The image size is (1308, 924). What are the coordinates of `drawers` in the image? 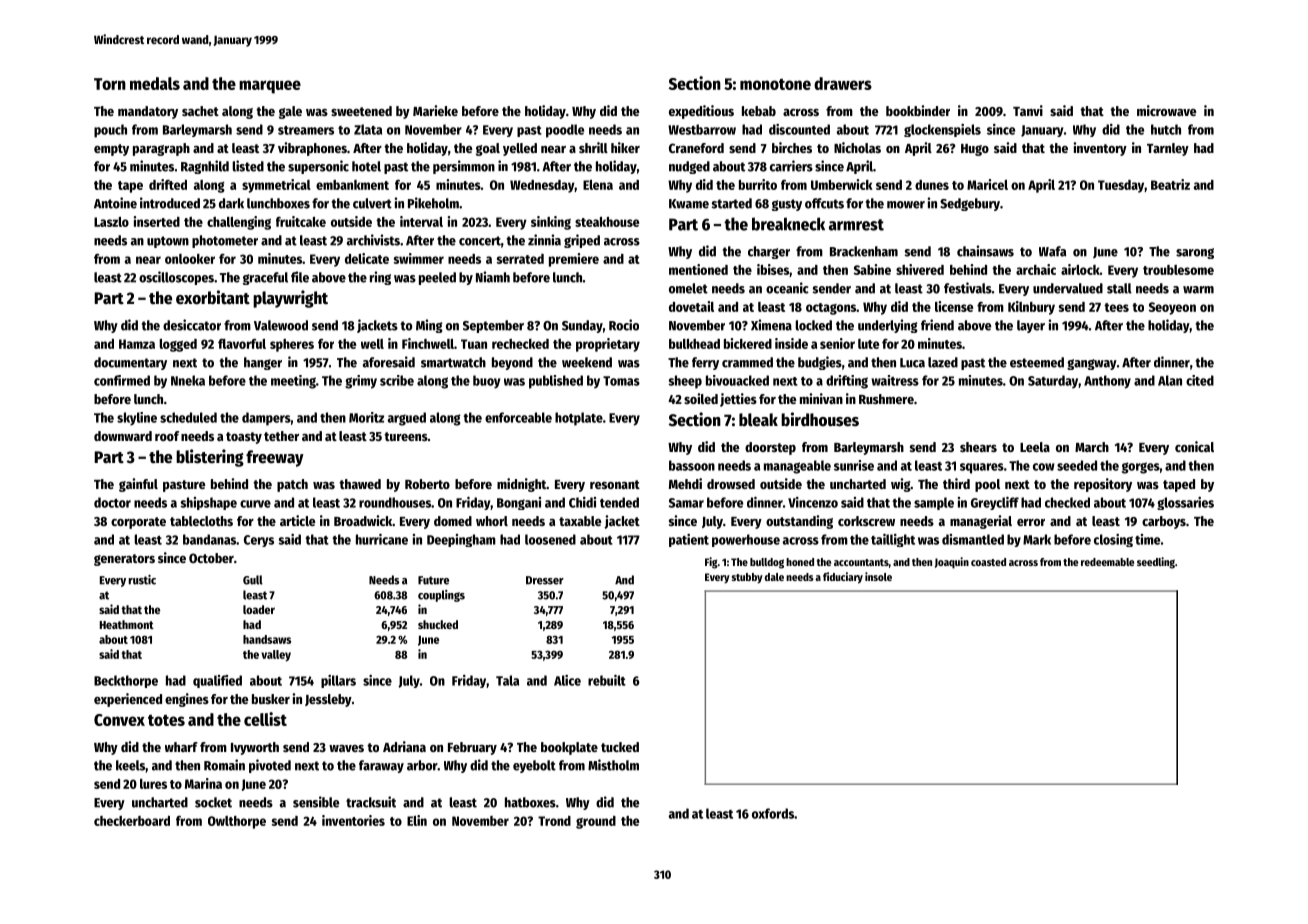 It's located at (843, 83).
